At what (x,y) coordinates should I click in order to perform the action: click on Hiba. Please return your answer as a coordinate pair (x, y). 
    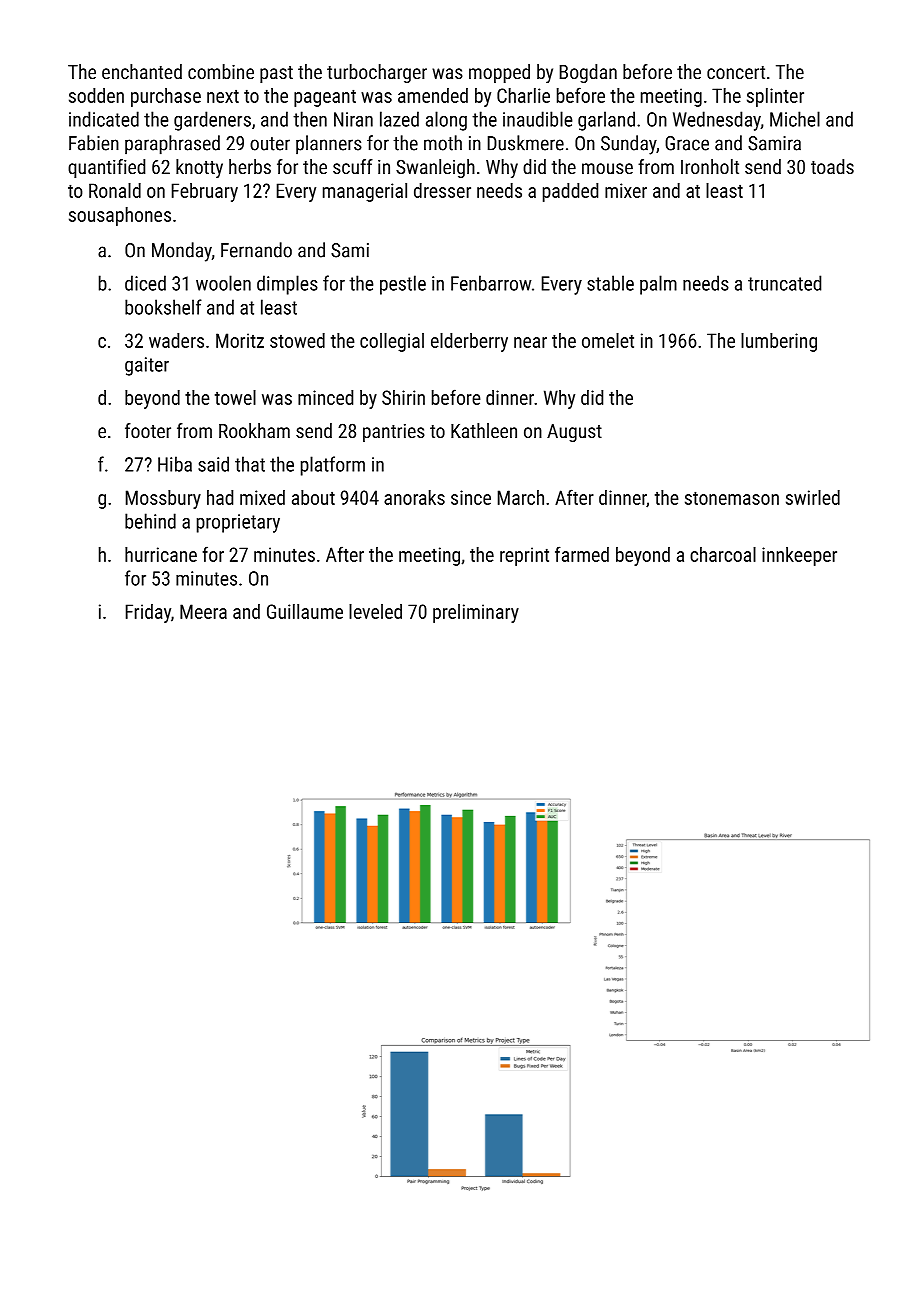
    Looking at the image, I should click on (175, 464).
